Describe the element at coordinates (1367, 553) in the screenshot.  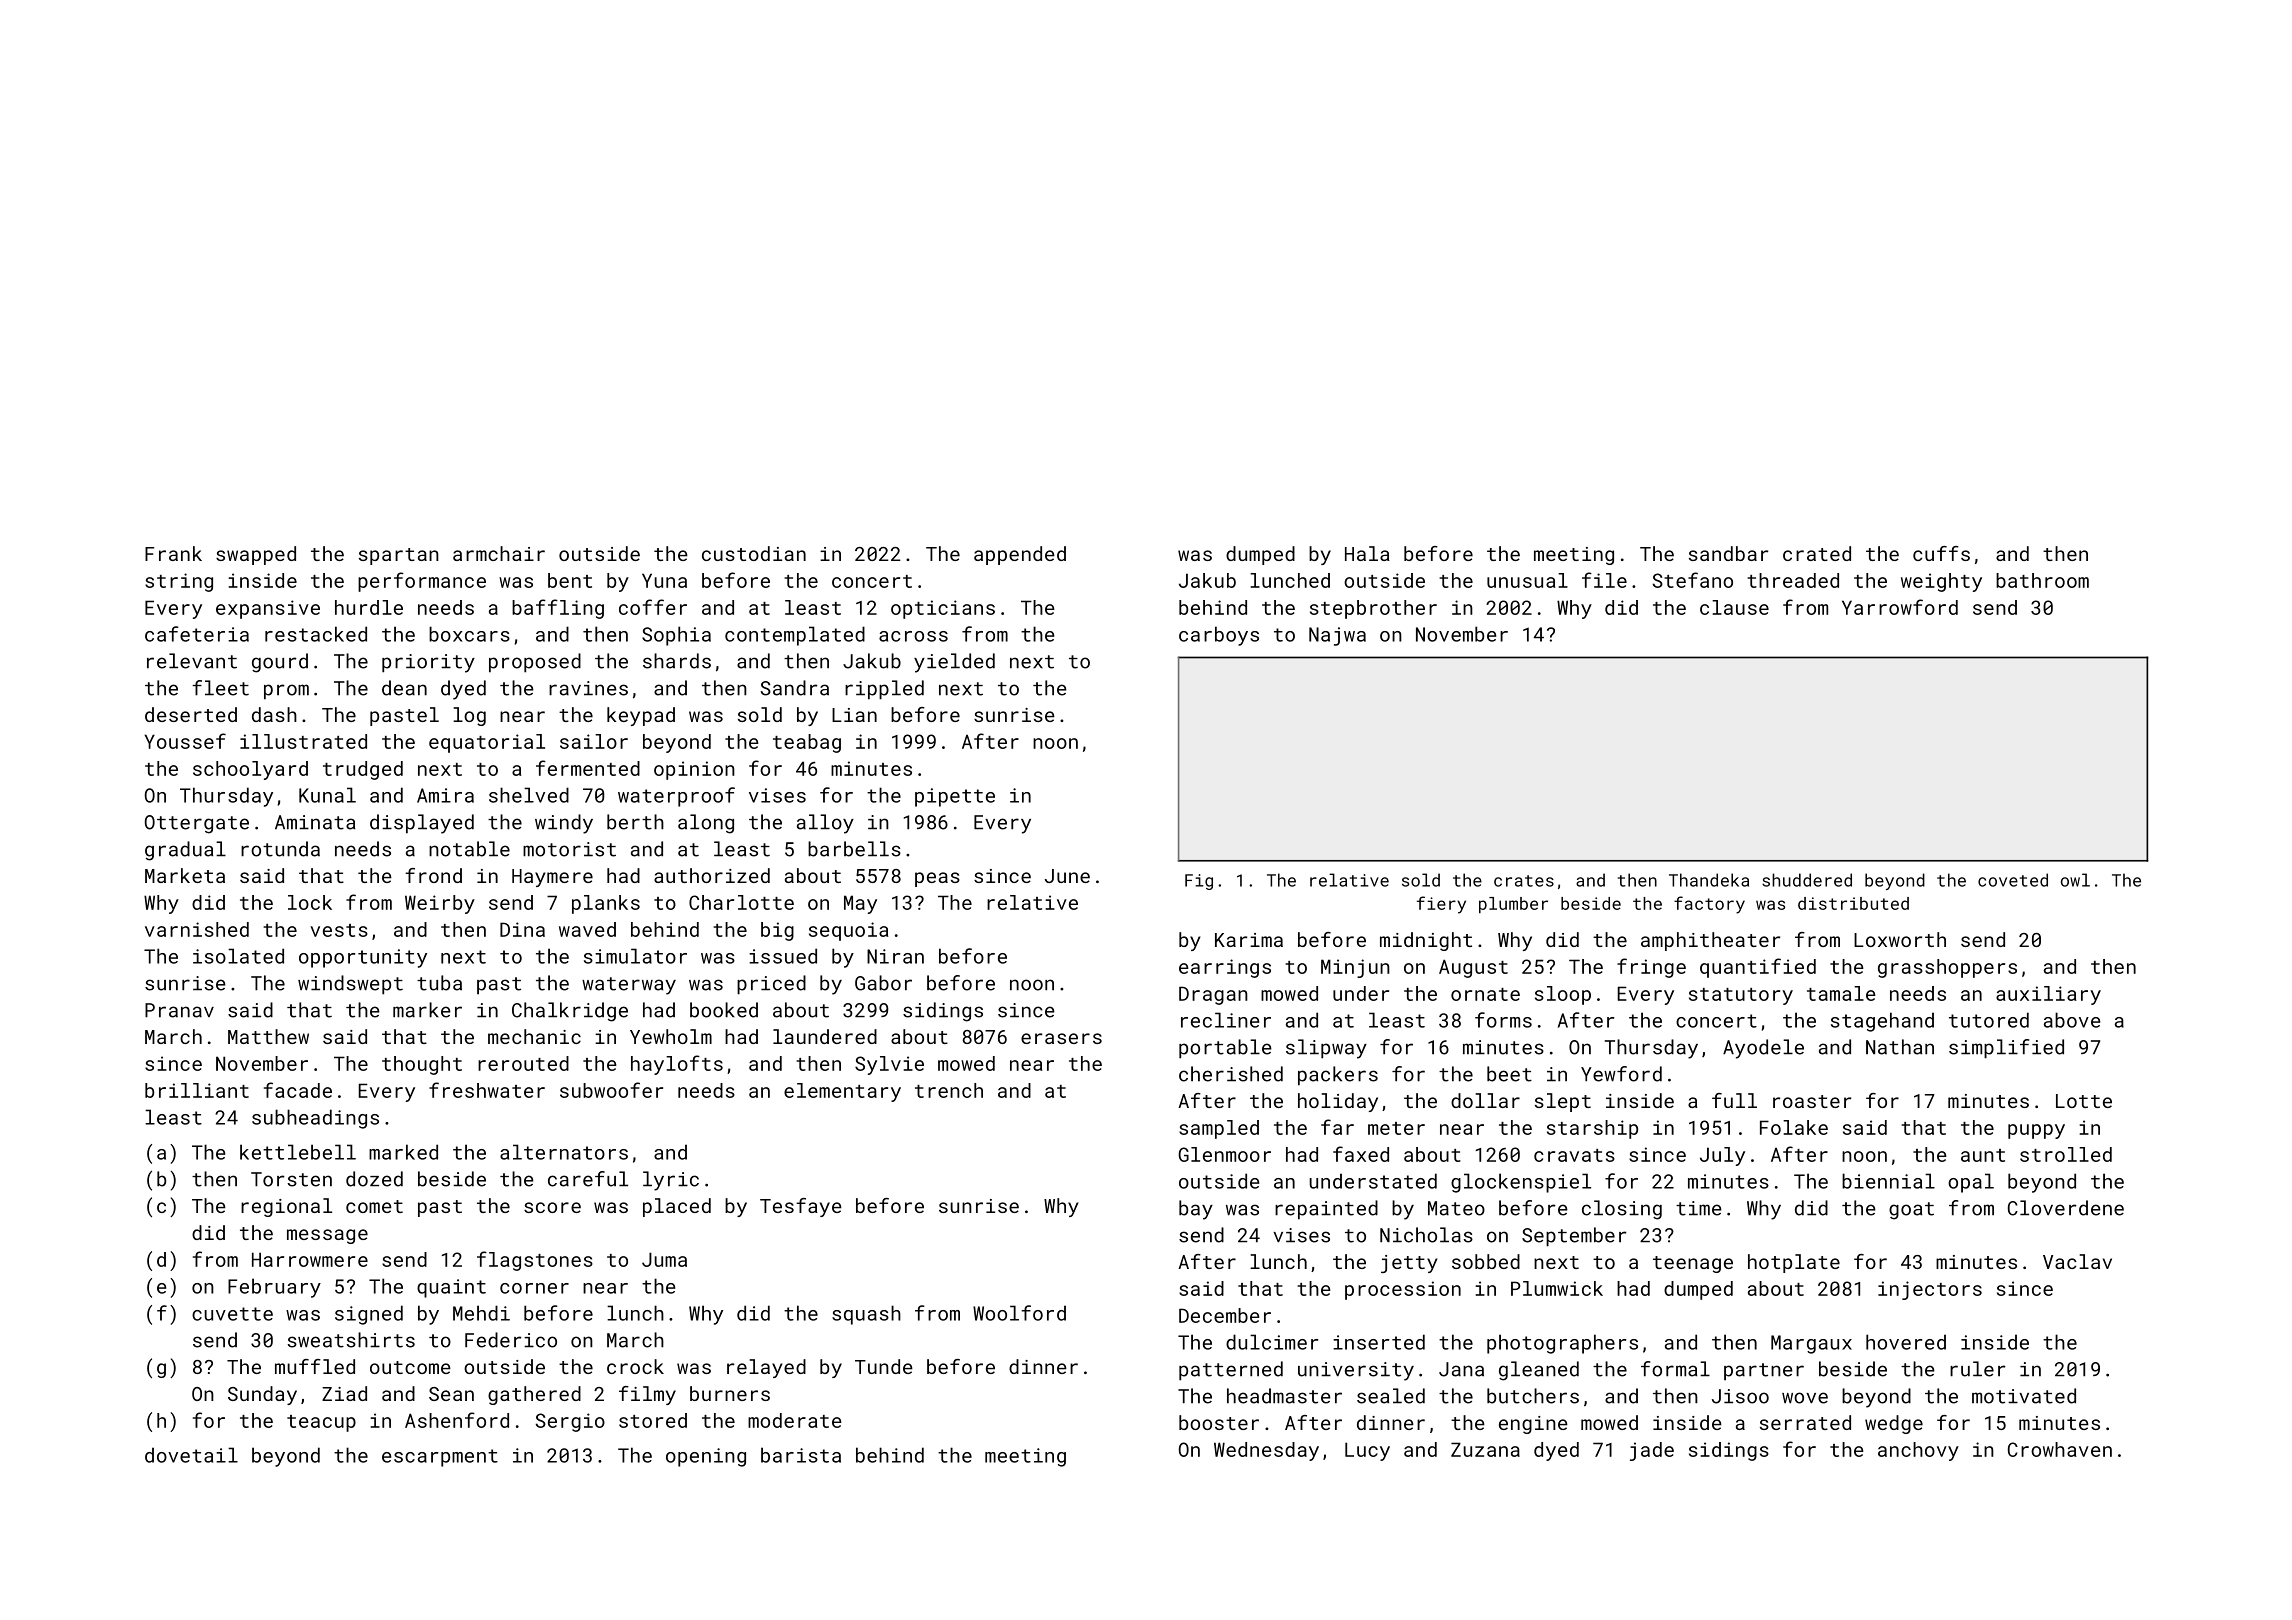
I see `Hala` at that location.
